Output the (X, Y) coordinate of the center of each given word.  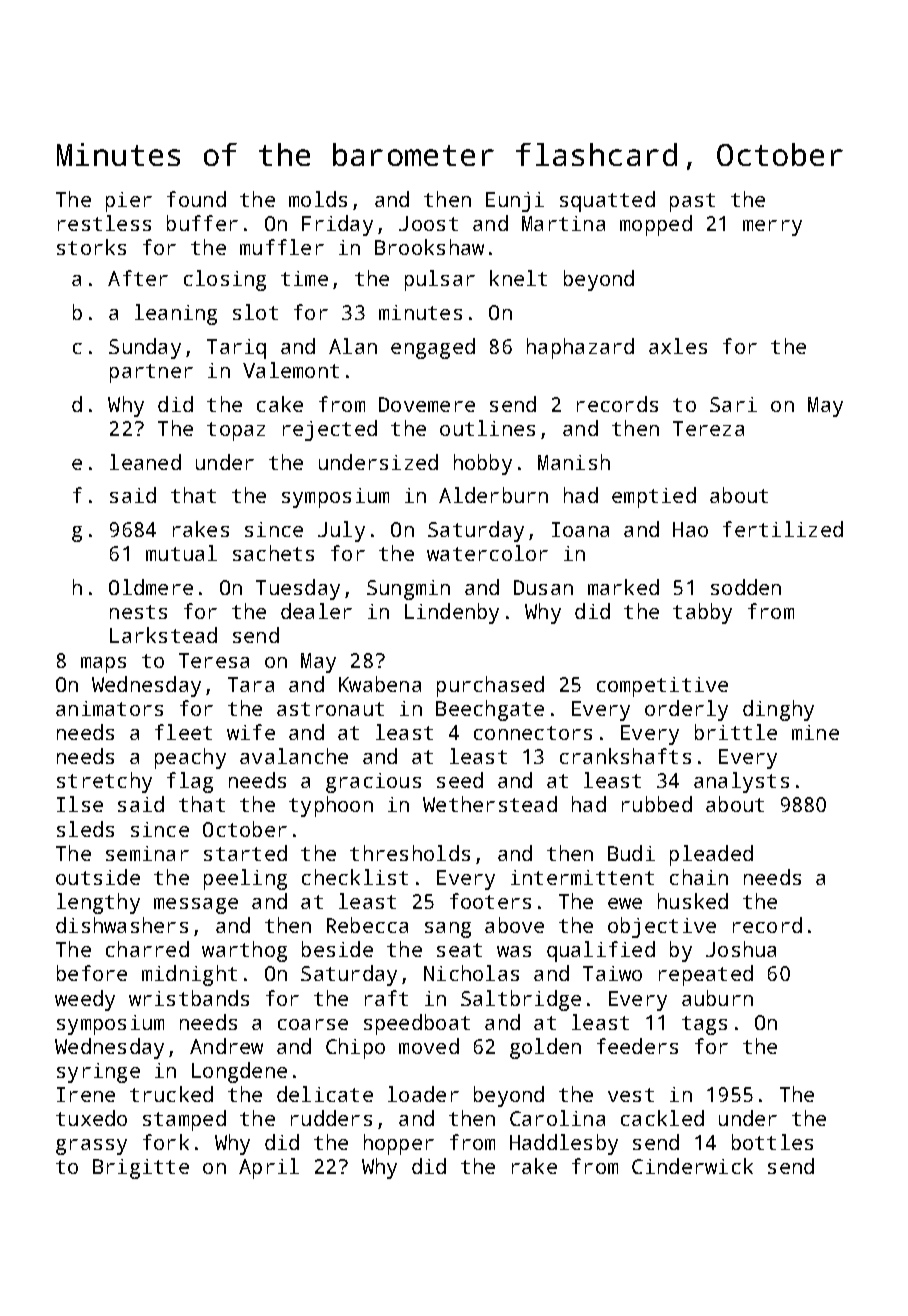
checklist (355, 877)
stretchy (104, 782)
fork (166, 1142)
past (692, 202)
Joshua (741, 949)
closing (225, 280)
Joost (428, 223)
